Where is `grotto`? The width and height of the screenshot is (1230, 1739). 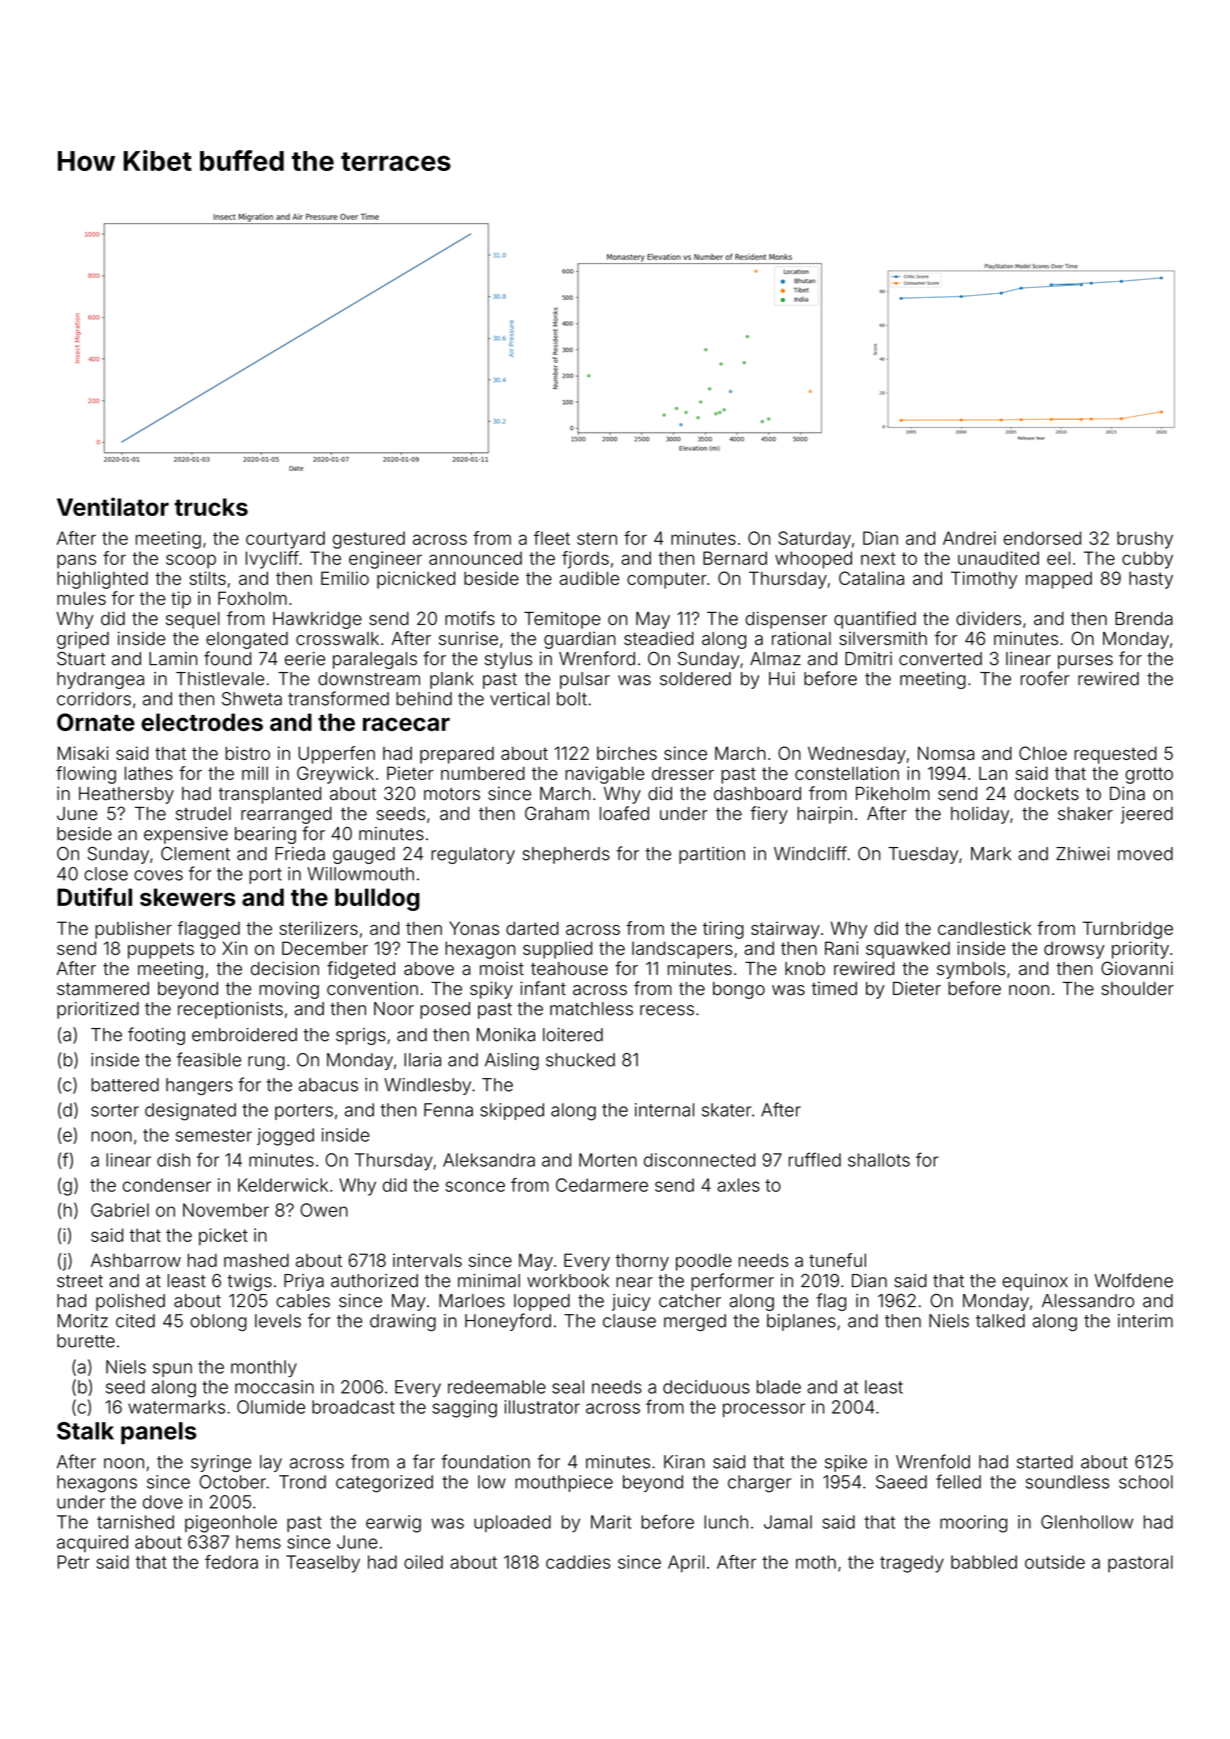
grotto is located at coordinates (1149, 775).
